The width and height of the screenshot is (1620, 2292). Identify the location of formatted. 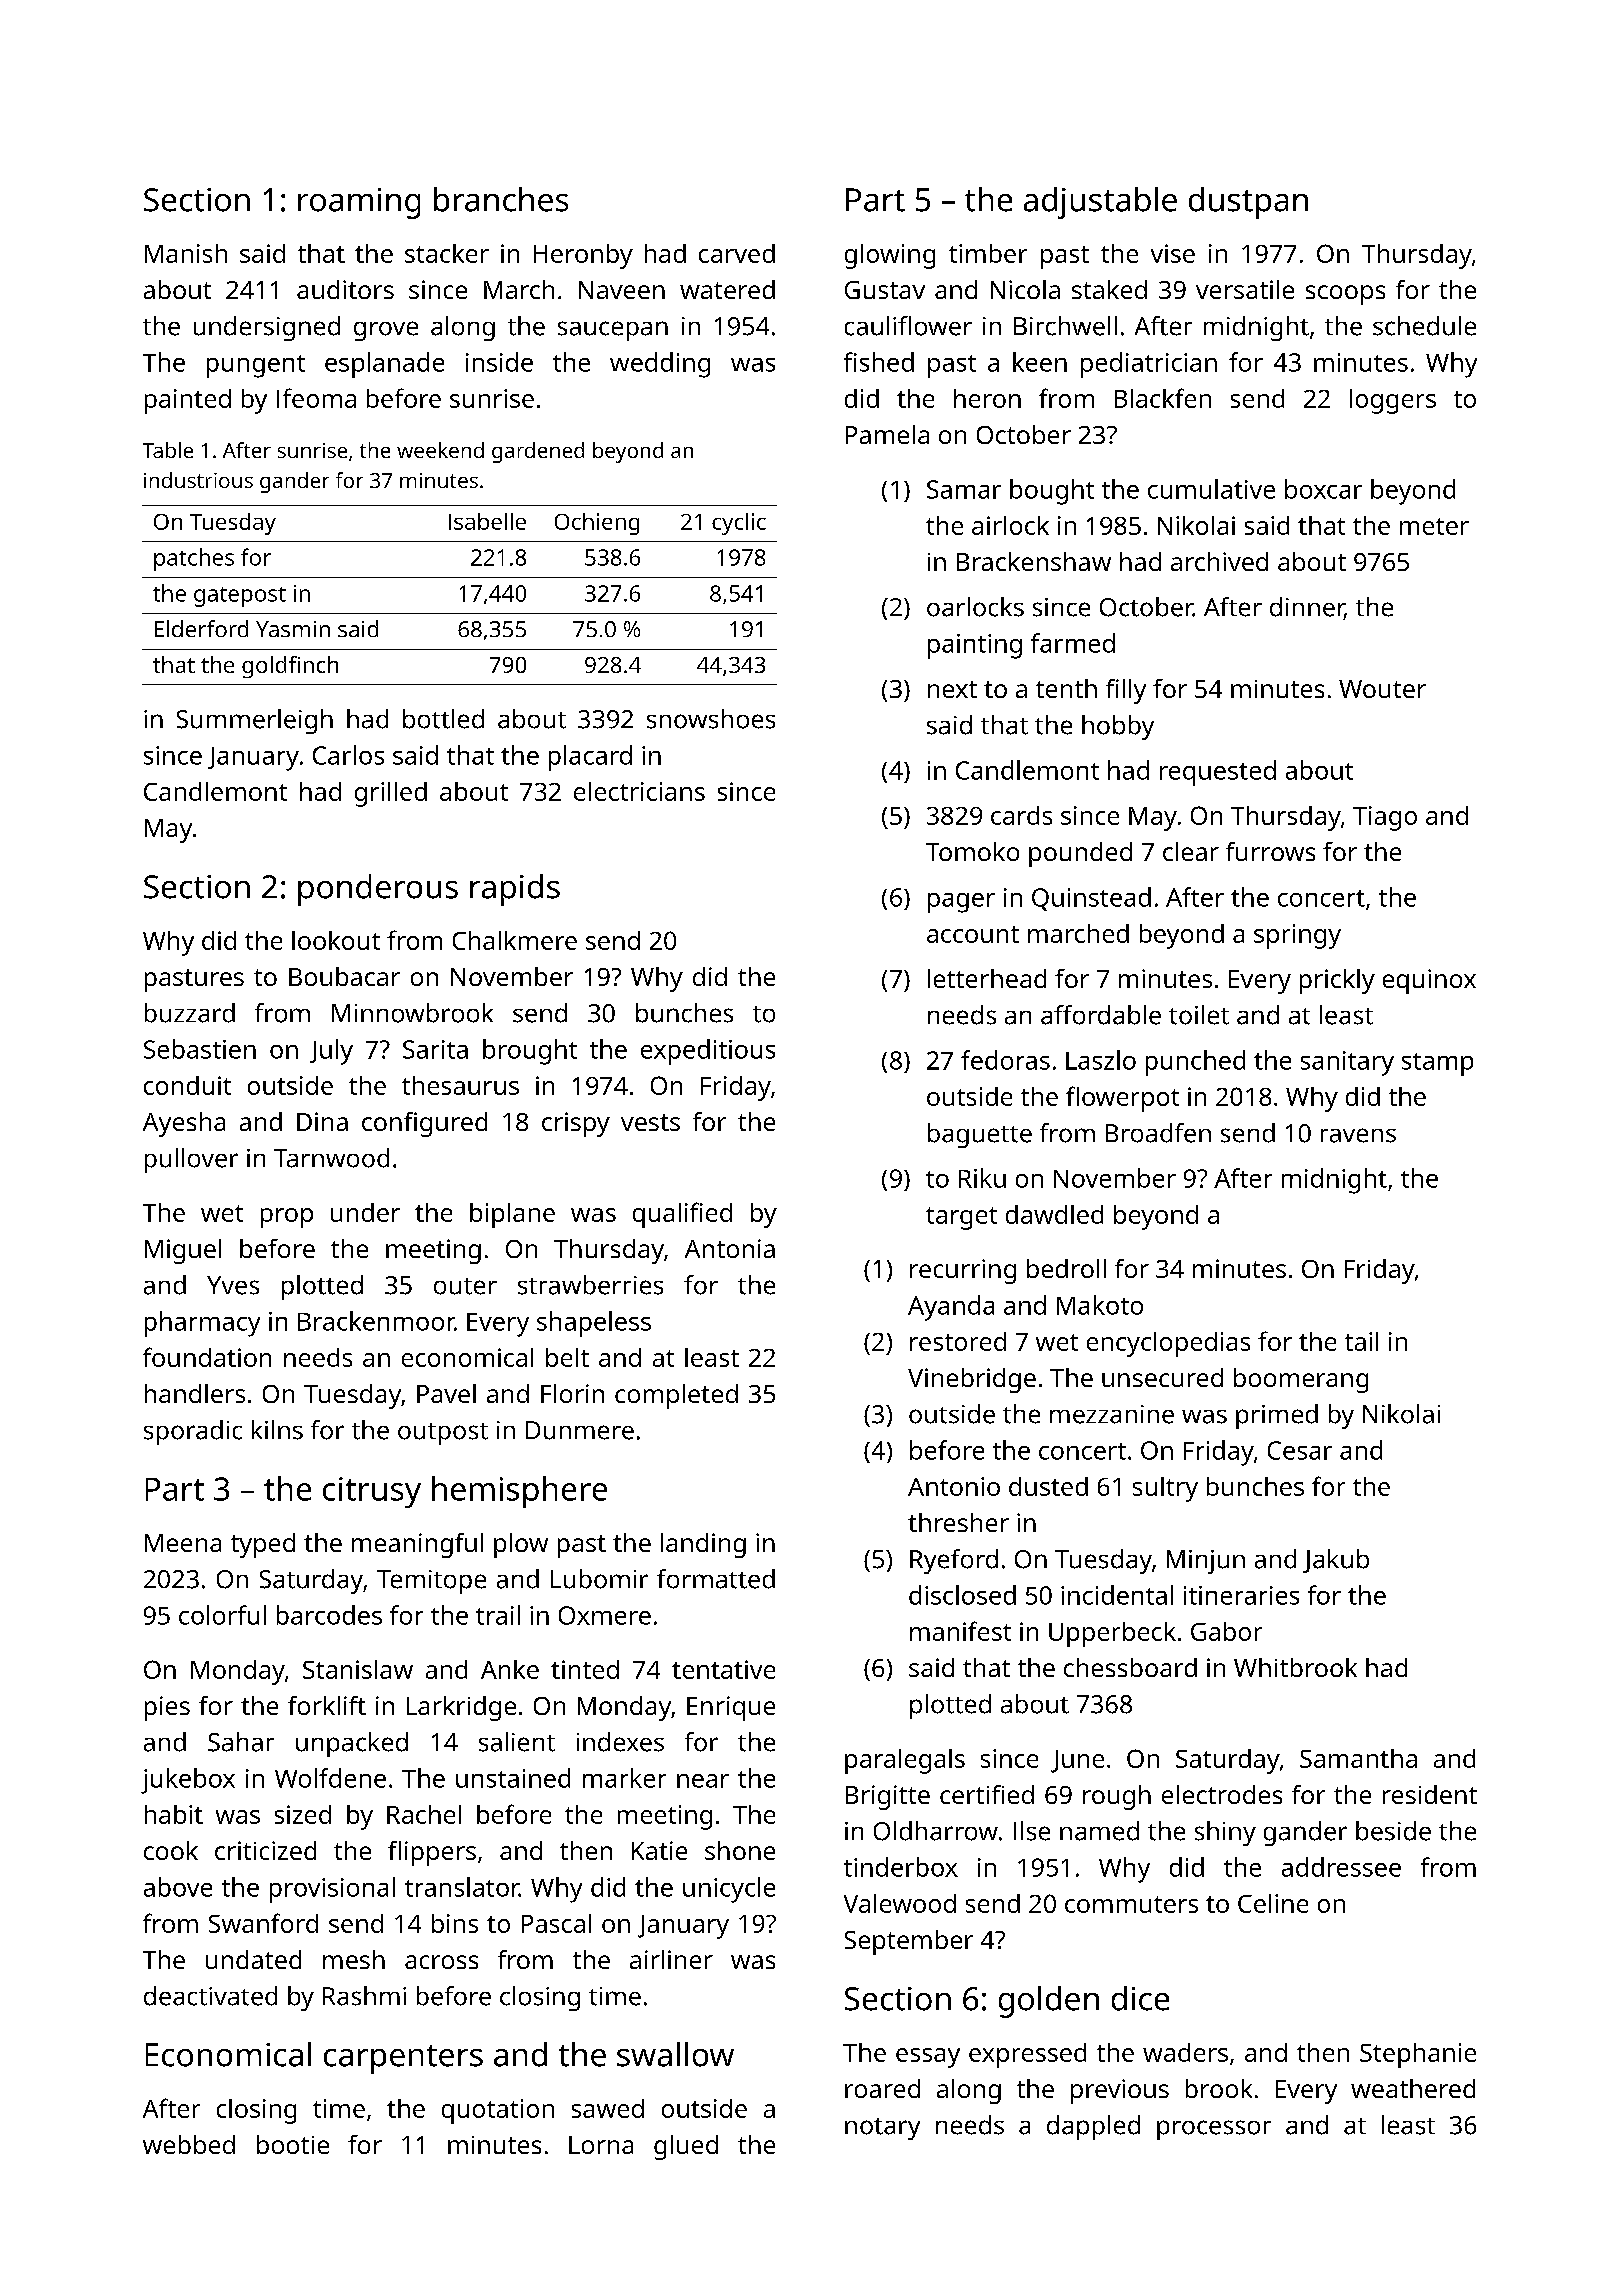
(716, 1579).
